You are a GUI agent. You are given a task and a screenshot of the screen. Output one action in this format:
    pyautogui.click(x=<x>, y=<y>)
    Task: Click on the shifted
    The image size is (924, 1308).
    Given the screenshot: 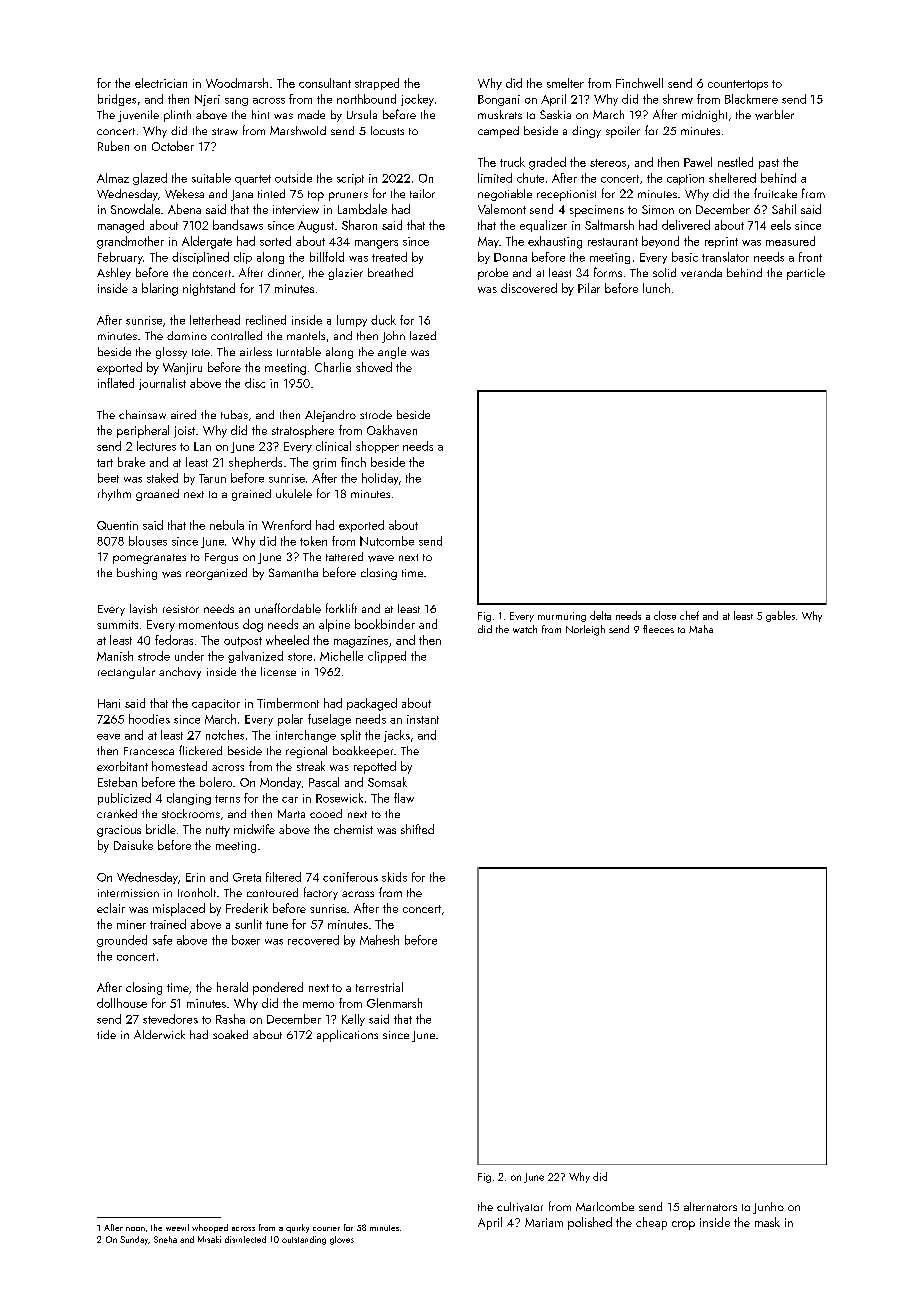 What is the action you would take?
    pyautogui.click(x=417, y=829)
